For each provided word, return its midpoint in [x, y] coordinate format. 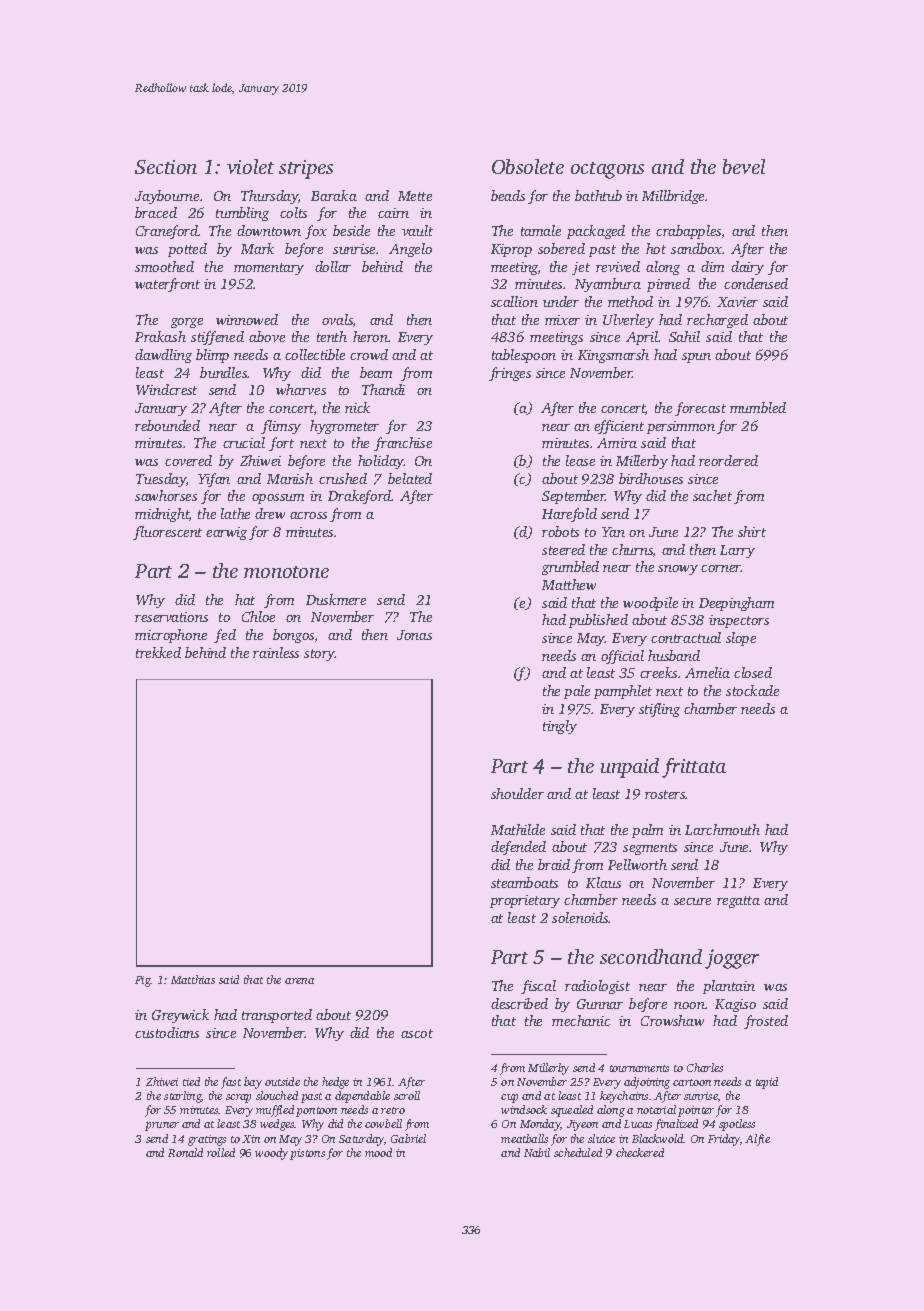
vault [417, 230]
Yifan [214, 480]
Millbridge [673, 197]
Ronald [185, 1152]
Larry [737, 551]
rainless [276, 652]
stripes [306, 169]
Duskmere [336, 599]
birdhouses [651, 478]
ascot [417, 1033]
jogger [732, 959]
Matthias [193, 979]
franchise [403, 444]
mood [378, 1152]
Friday [724, 1140]
